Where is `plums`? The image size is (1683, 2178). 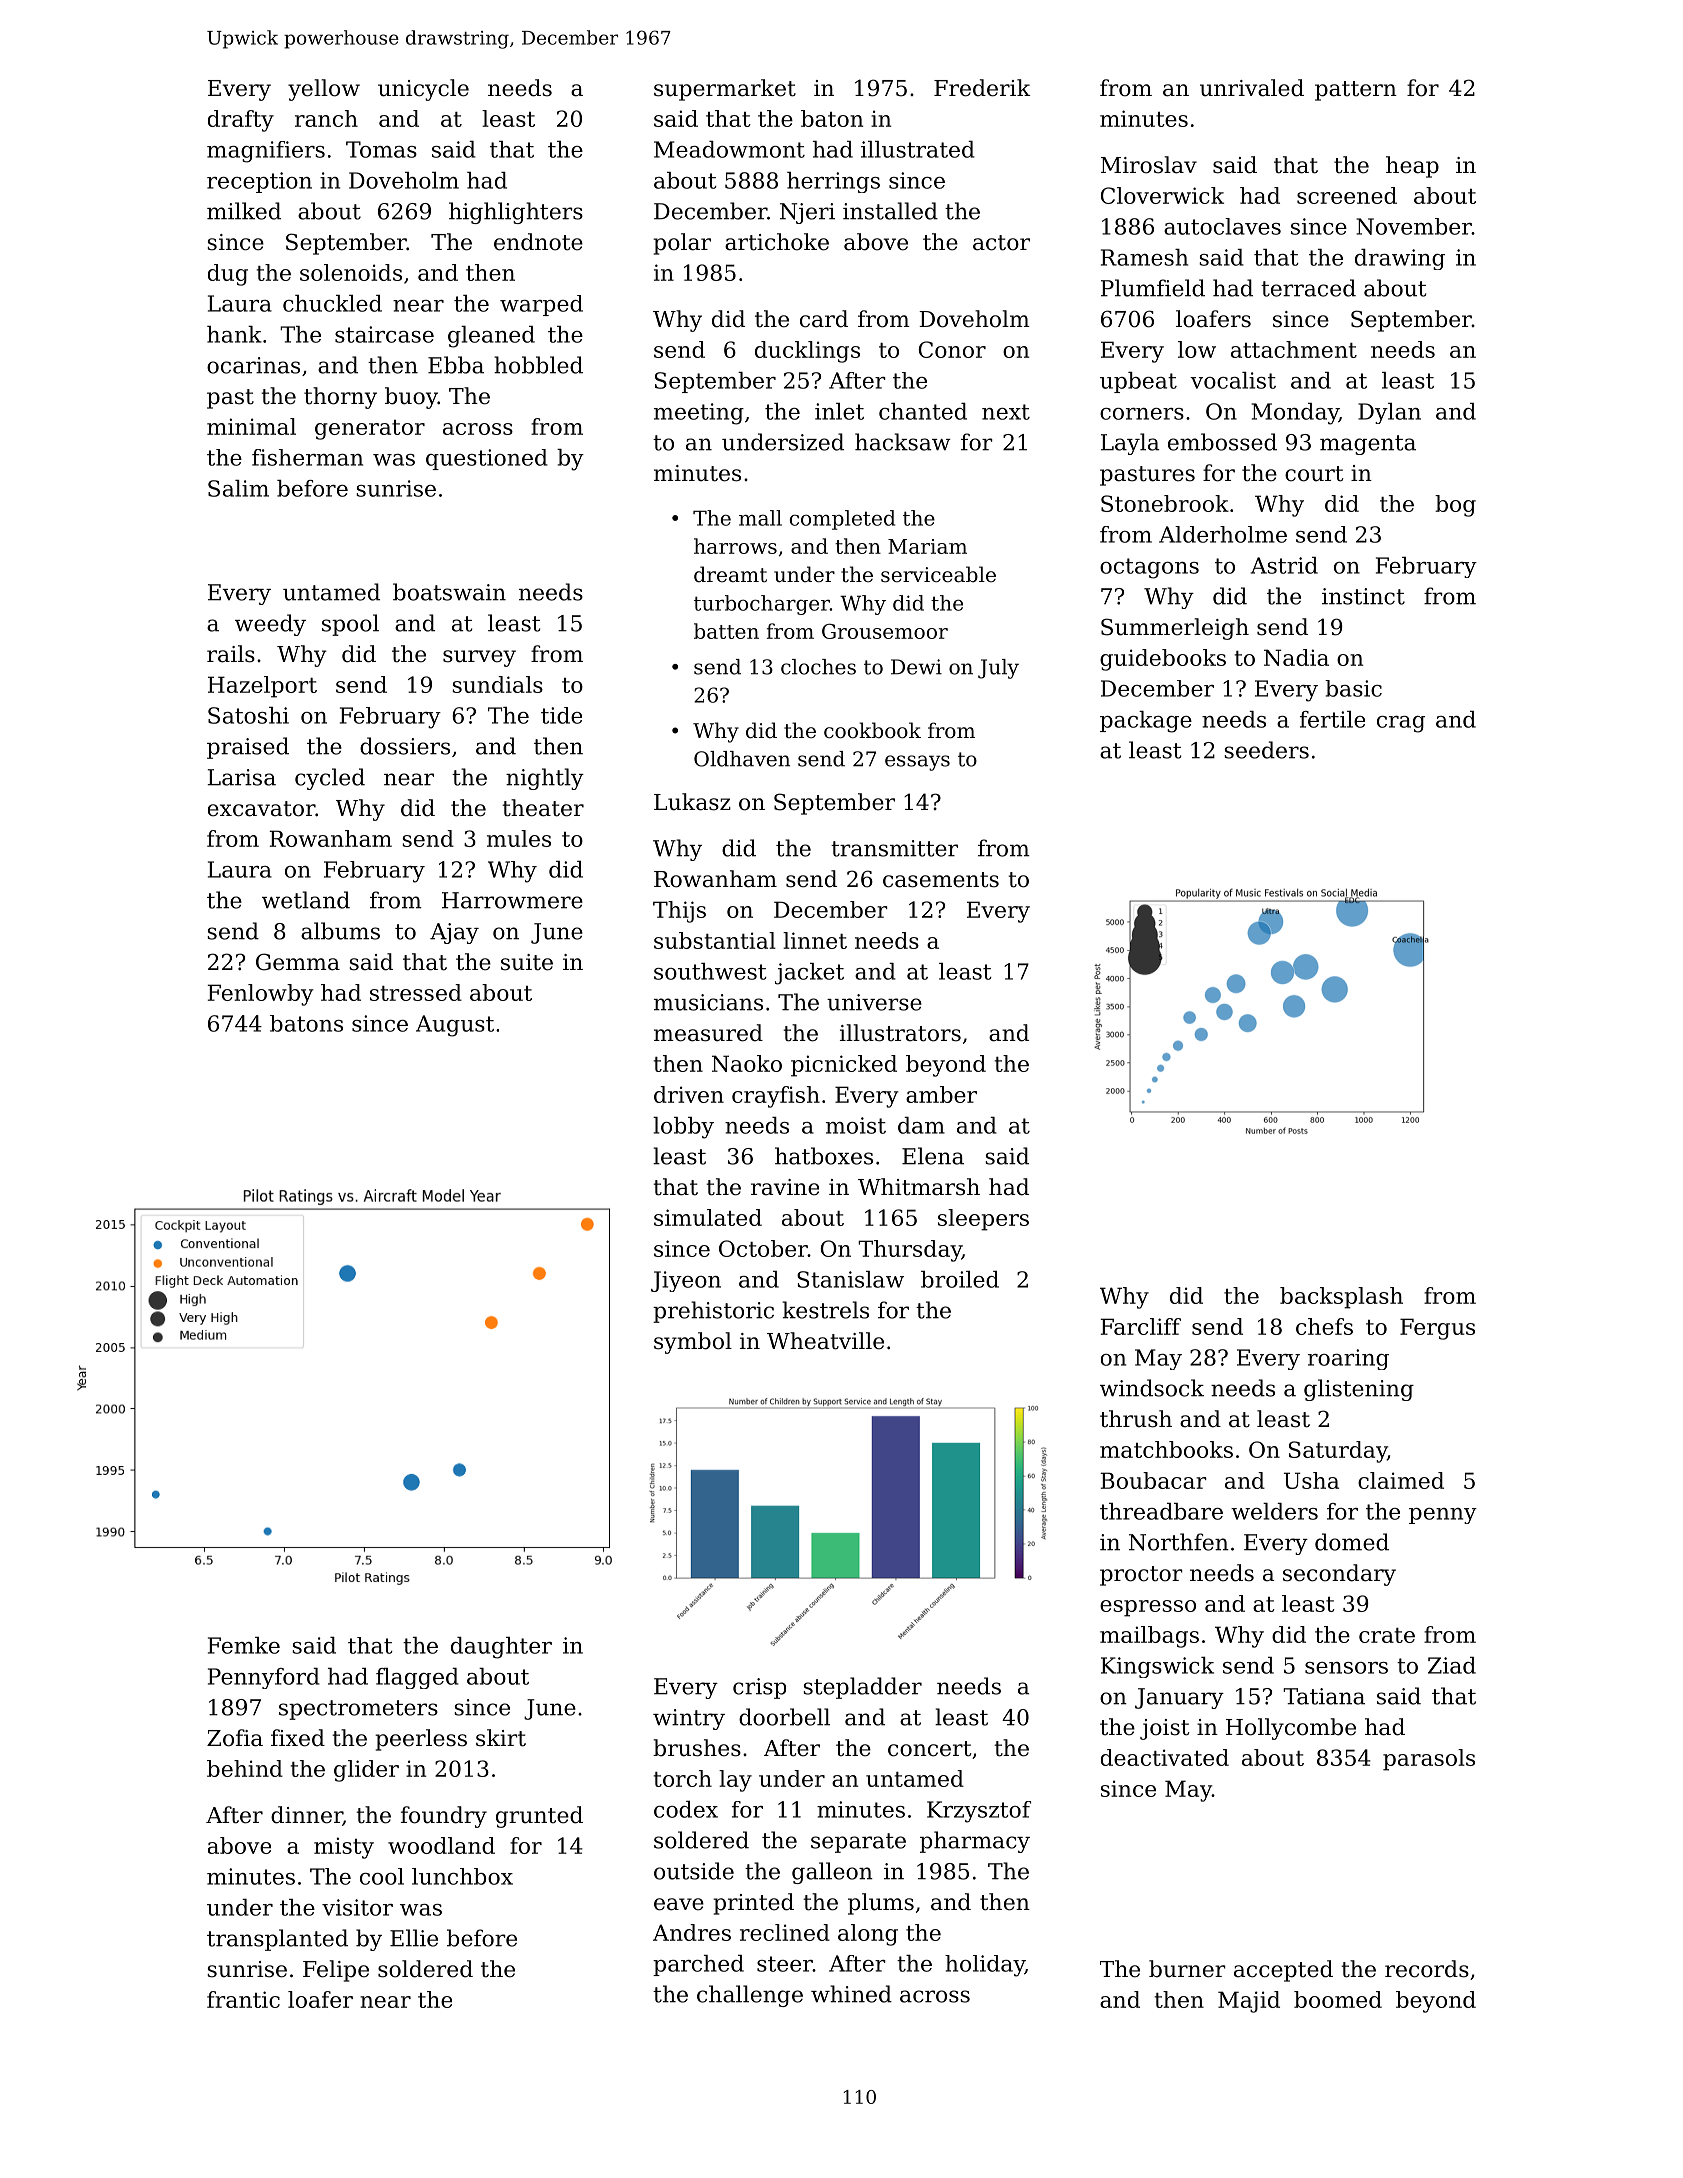 plums is located at coordinates (881, 1904).
